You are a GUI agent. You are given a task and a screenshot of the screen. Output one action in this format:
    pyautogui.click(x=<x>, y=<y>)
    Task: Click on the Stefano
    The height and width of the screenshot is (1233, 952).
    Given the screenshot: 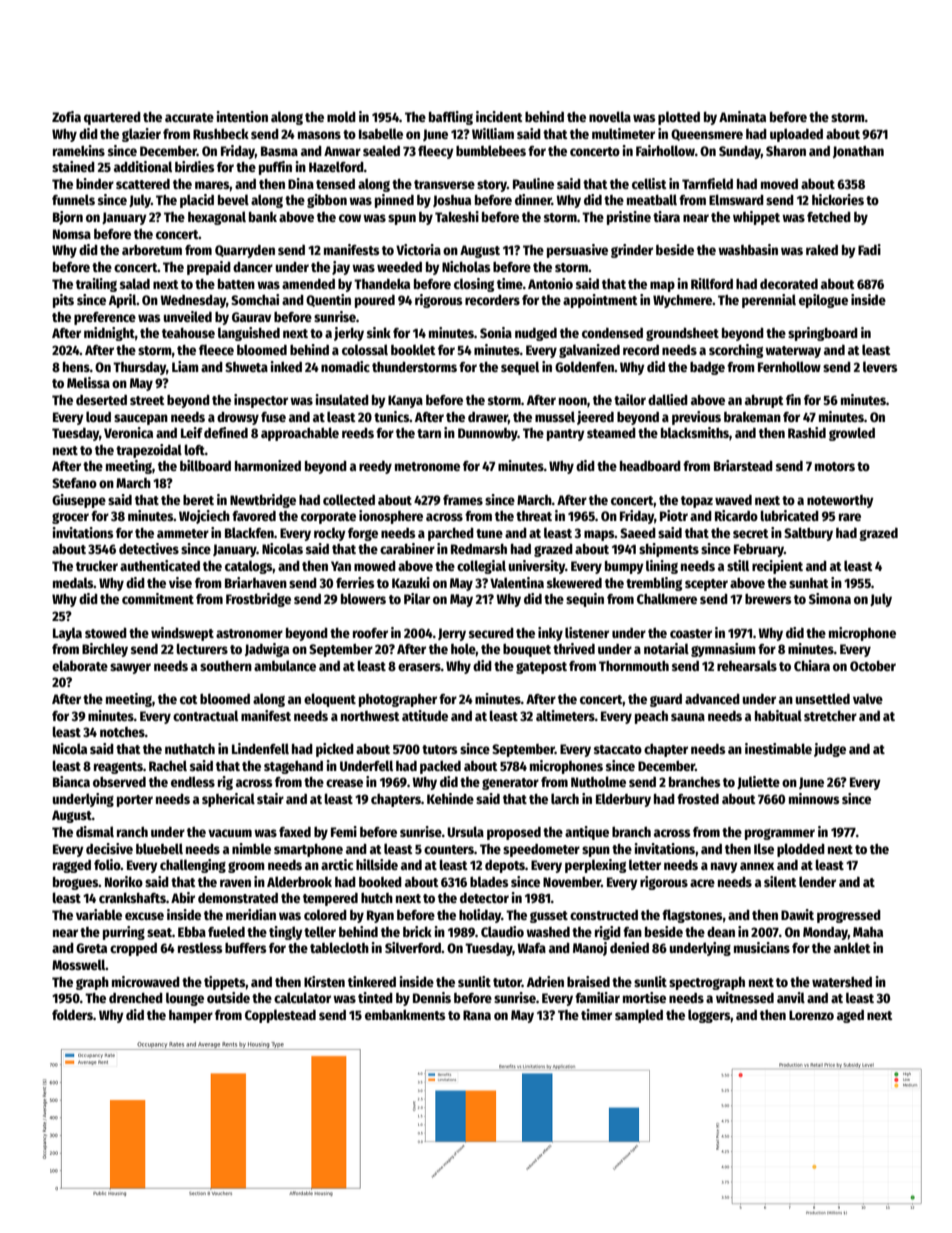 What is the action you would take?
    pyautogui.click(x=74, y=483)
